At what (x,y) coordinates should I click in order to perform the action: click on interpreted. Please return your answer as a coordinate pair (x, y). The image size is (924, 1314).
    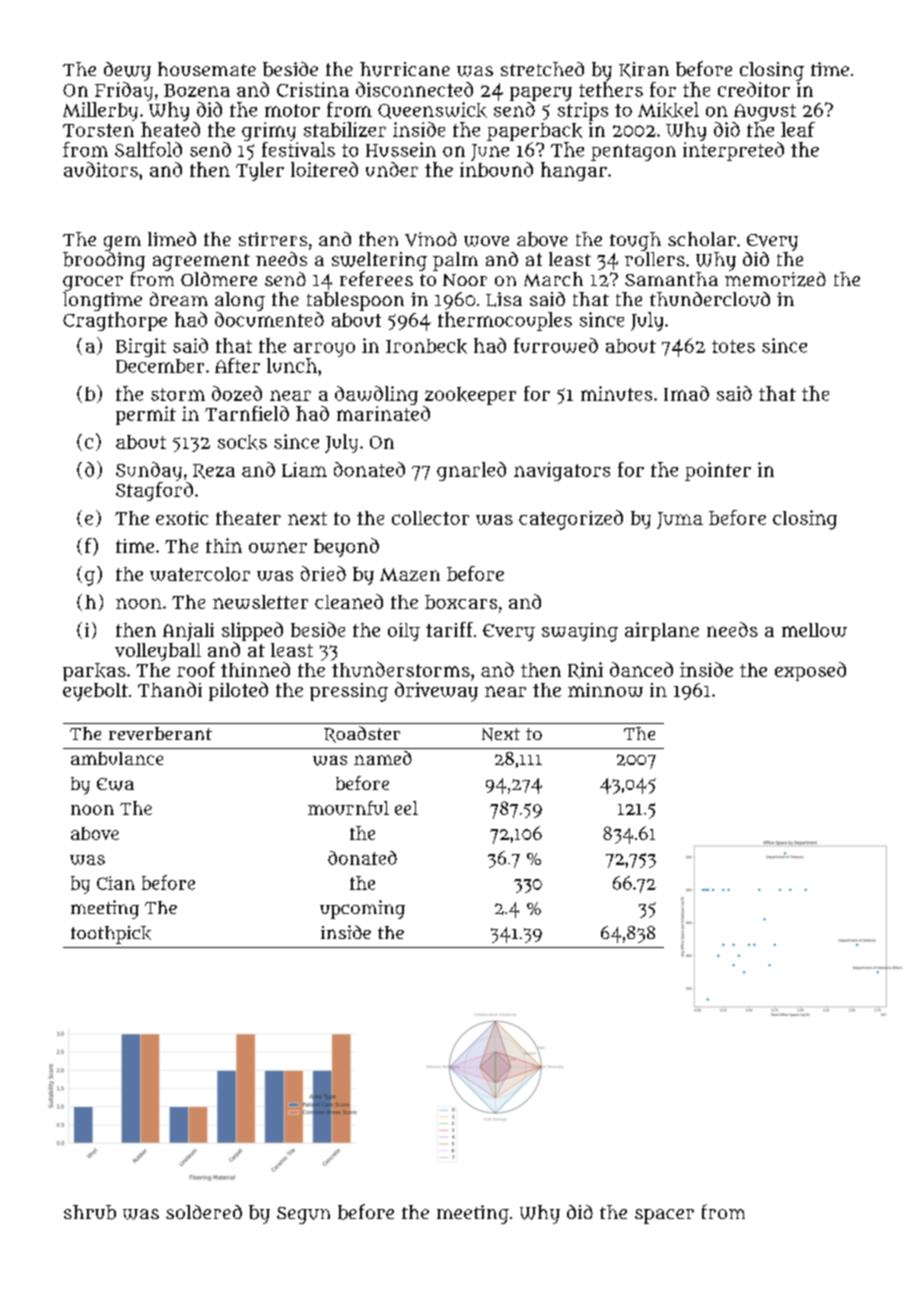
    Looking at the image, I should click on (733, 151).
